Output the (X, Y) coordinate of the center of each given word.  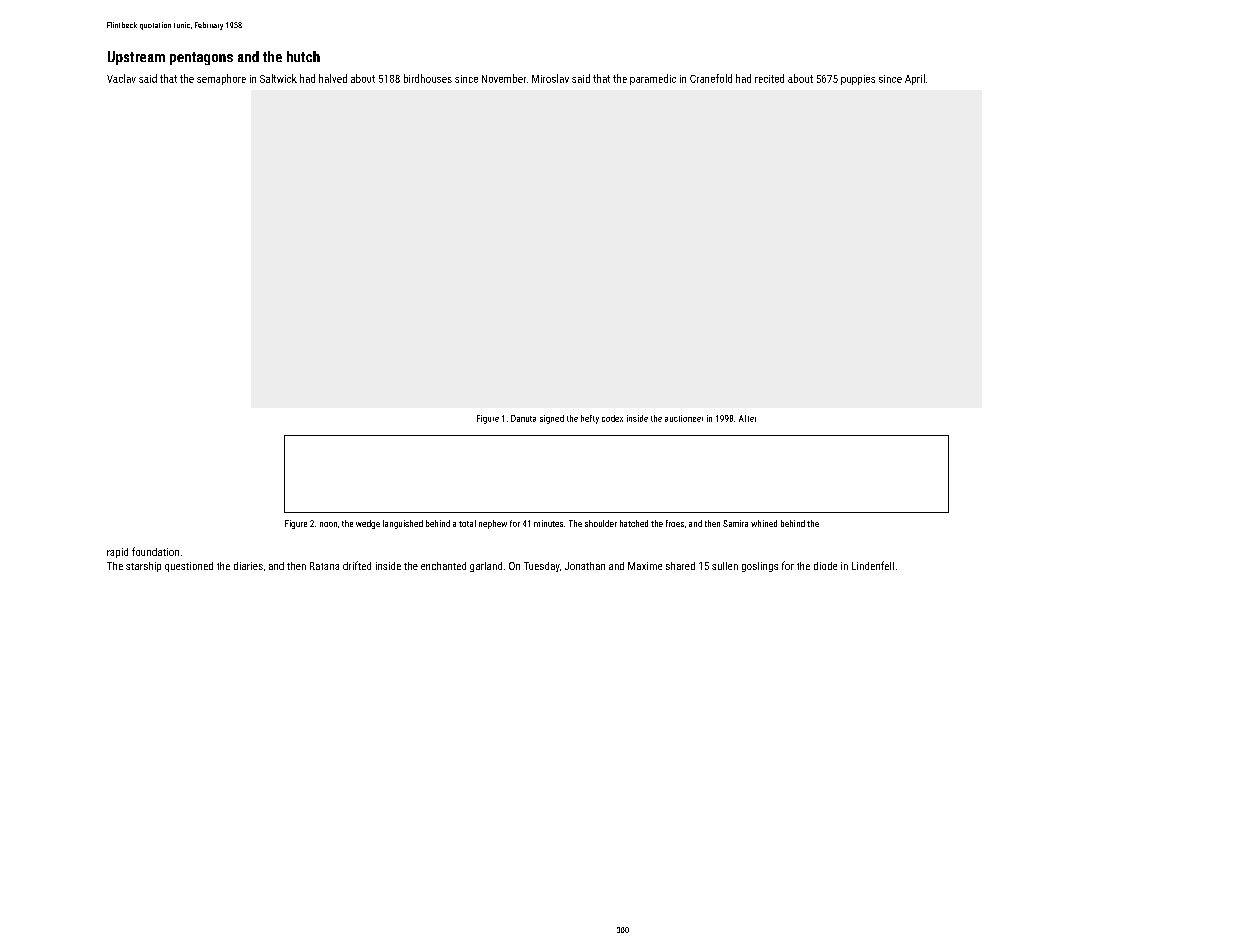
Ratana (324, 566)
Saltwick (278, 78)
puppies (858, 80)
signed (552, 419)
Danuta (523, 418)
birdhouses (428, 78)
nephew (493, 524)
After (747, 418)
